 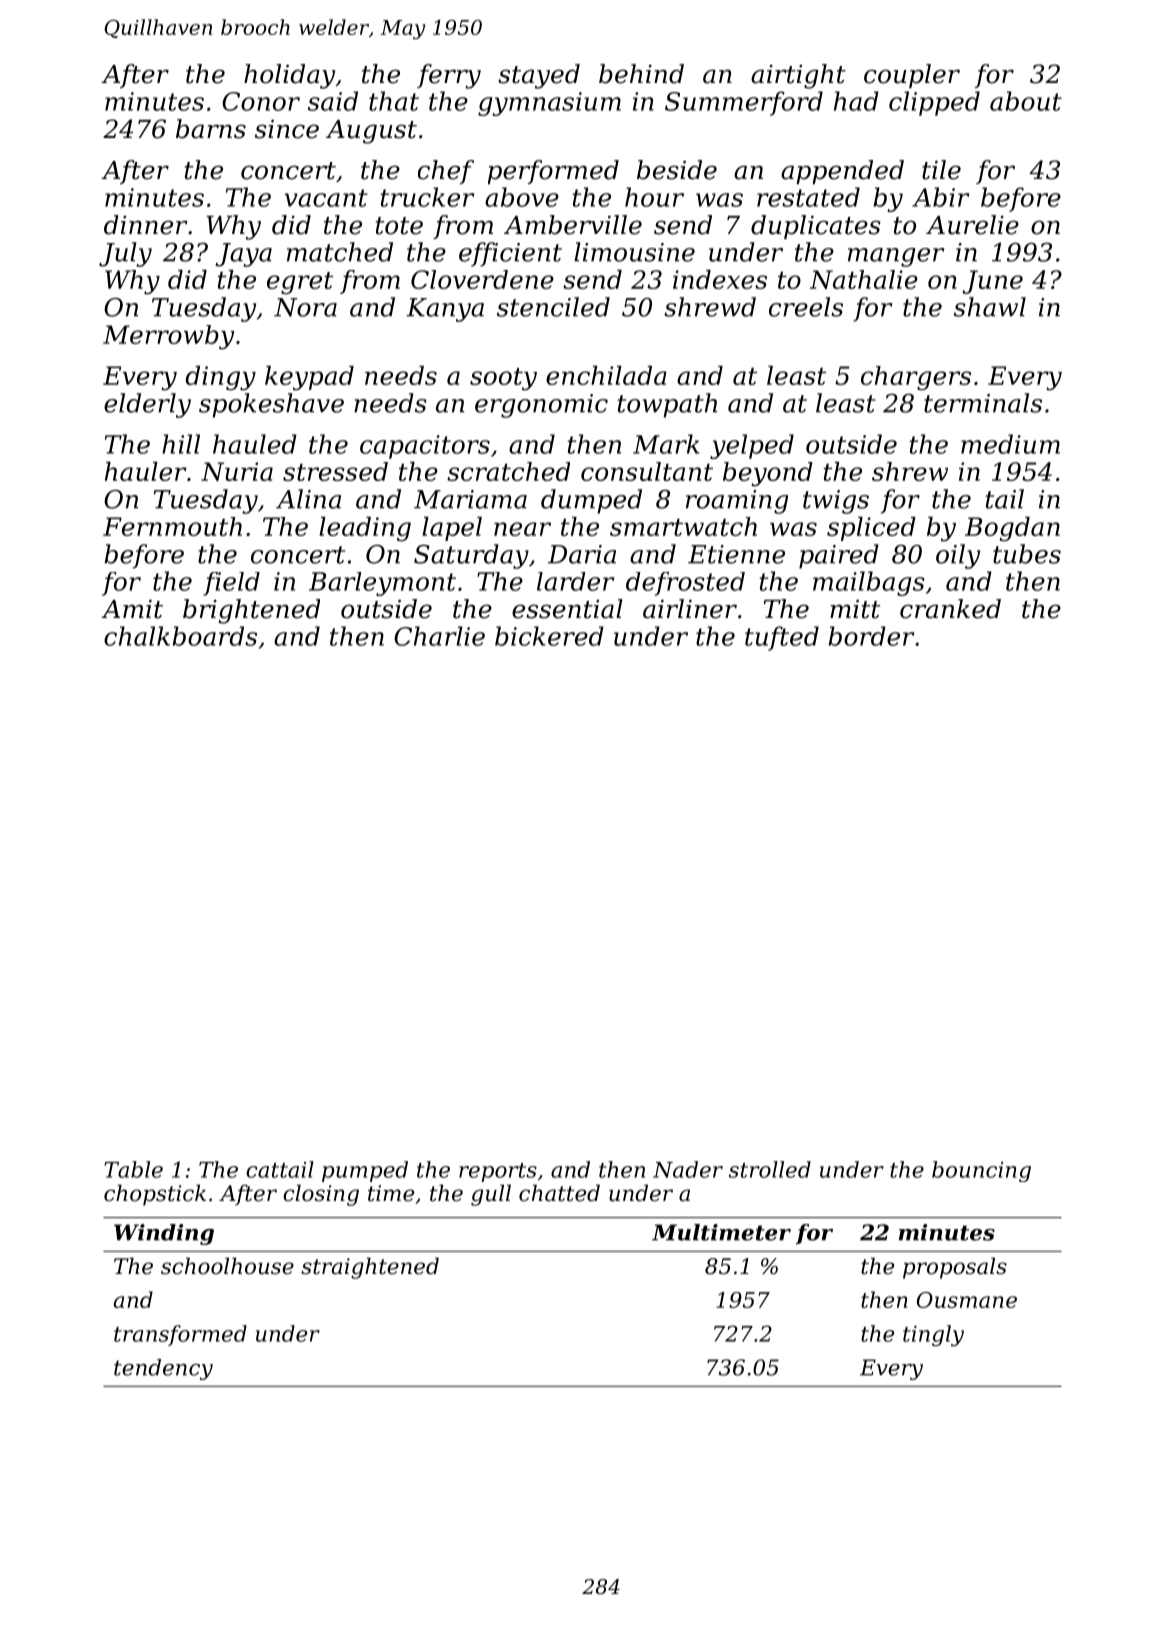 What do you see at coordinates (321, 1195) in the image?
I see `closing` at bounding box center [321, 1195].
